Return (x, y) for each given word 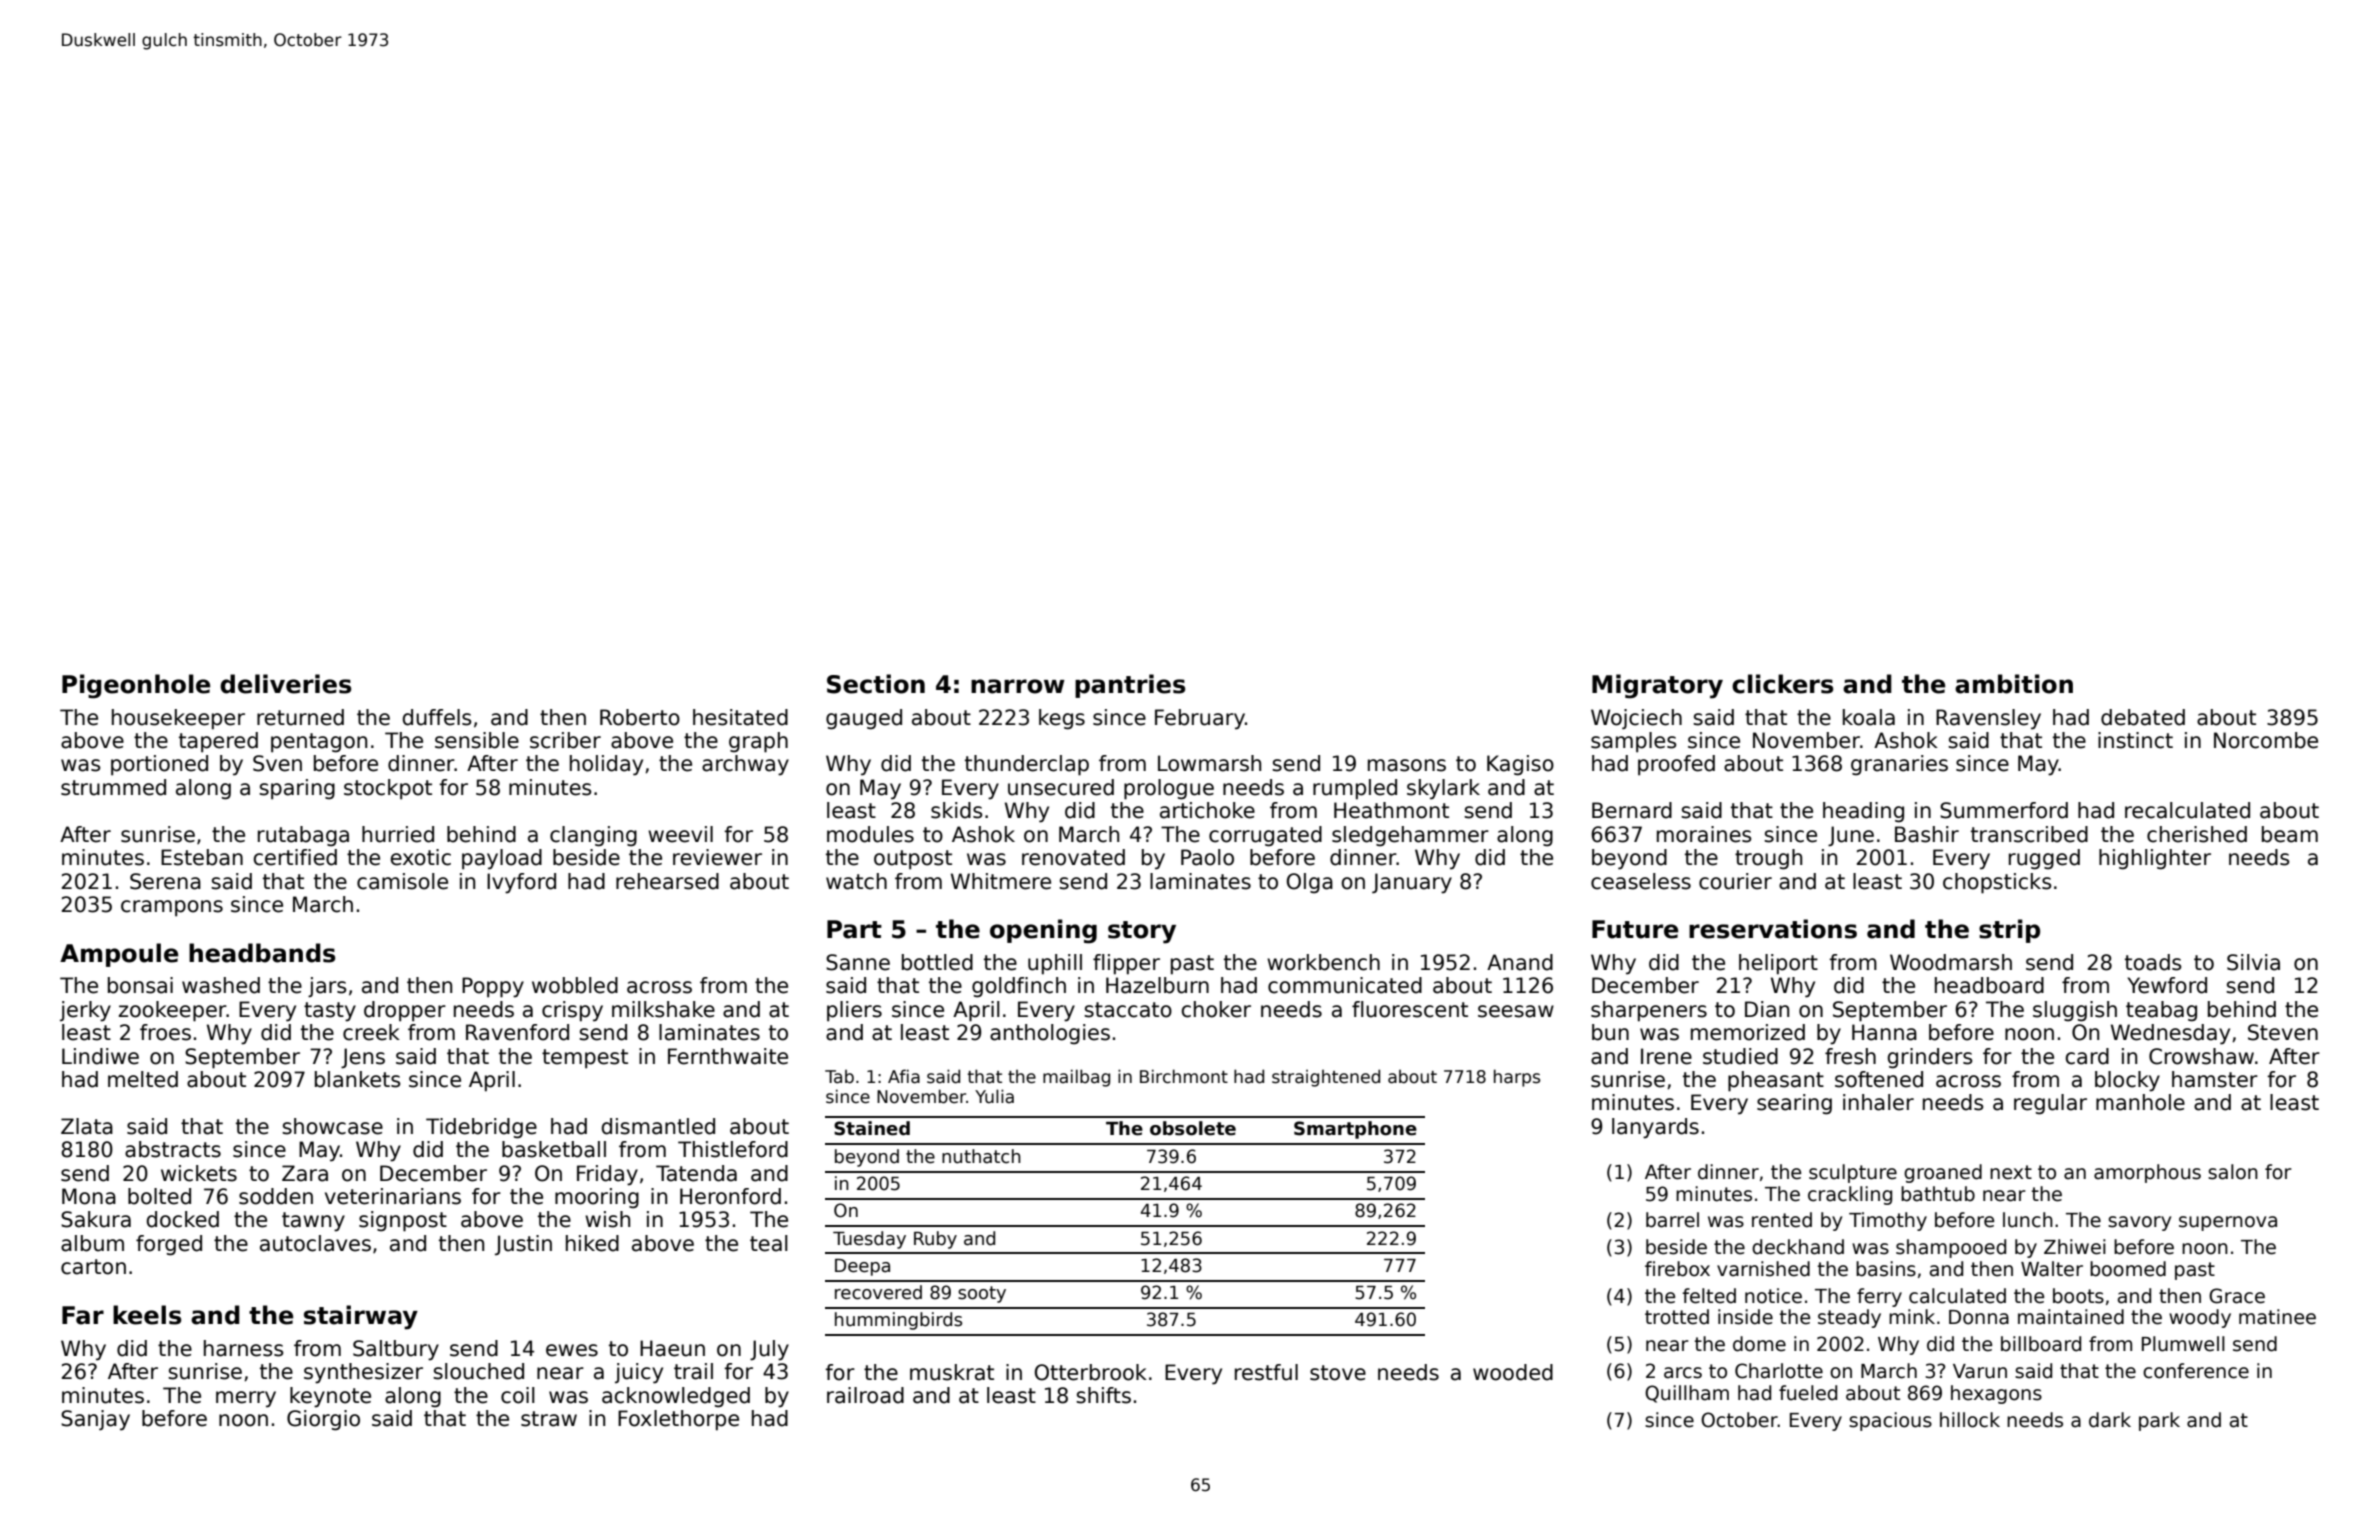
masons (1407, 765)
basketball (554, 1149)
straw (549, 1419)
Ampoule (119, 955)
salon (2233, 1172)
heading (1863, 812)
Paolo (1207, 857)
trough (1768, 859)
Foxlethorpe (678, 1420)
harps (1517, 1078)
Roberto (640, 717)
